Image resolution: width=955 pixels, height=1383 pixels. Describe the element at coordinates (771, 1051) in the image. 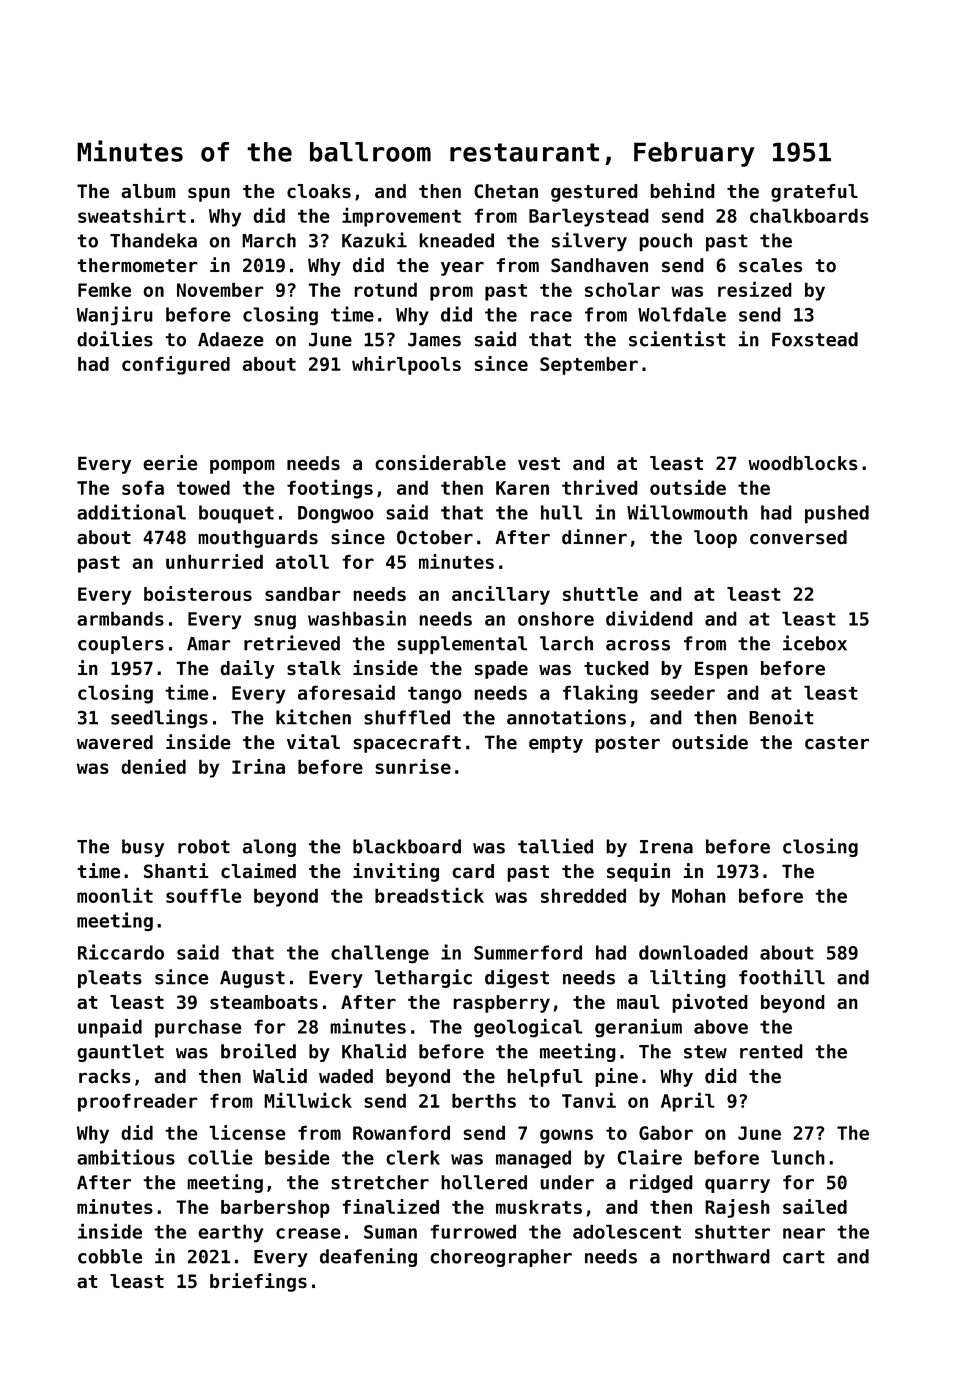

I see `rented` at that location.
